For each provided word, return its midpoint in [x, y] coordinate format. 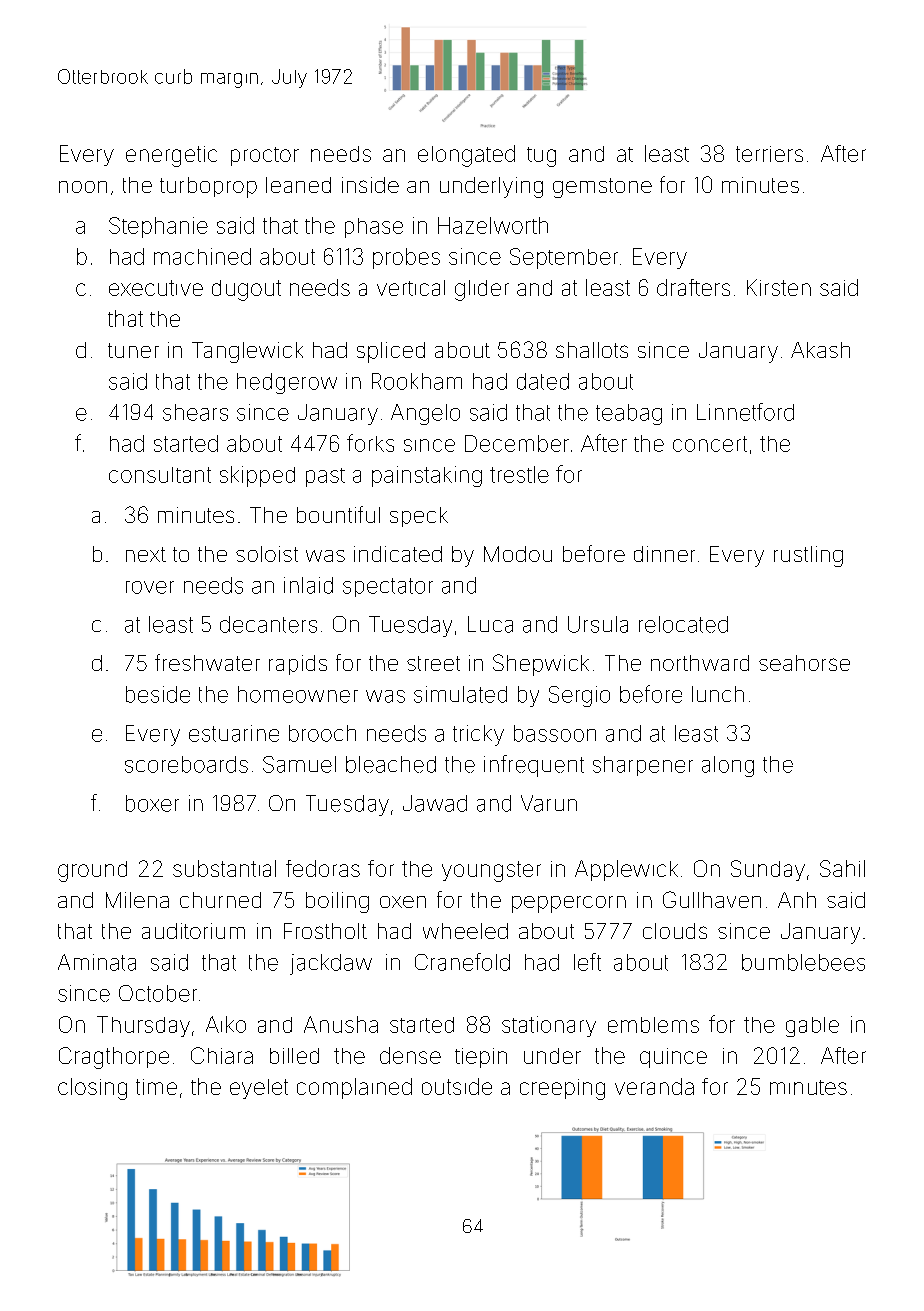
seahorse [804, 663]
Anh [797, 900]
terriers [769, 154]
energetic [171, 156]
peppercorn [569, 904]
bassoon [555, 733]
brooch [322, 733]
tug [541, 157]
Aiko [226, 1024]
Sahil [842, 868]
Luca [490, 624]
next [146, 554]
